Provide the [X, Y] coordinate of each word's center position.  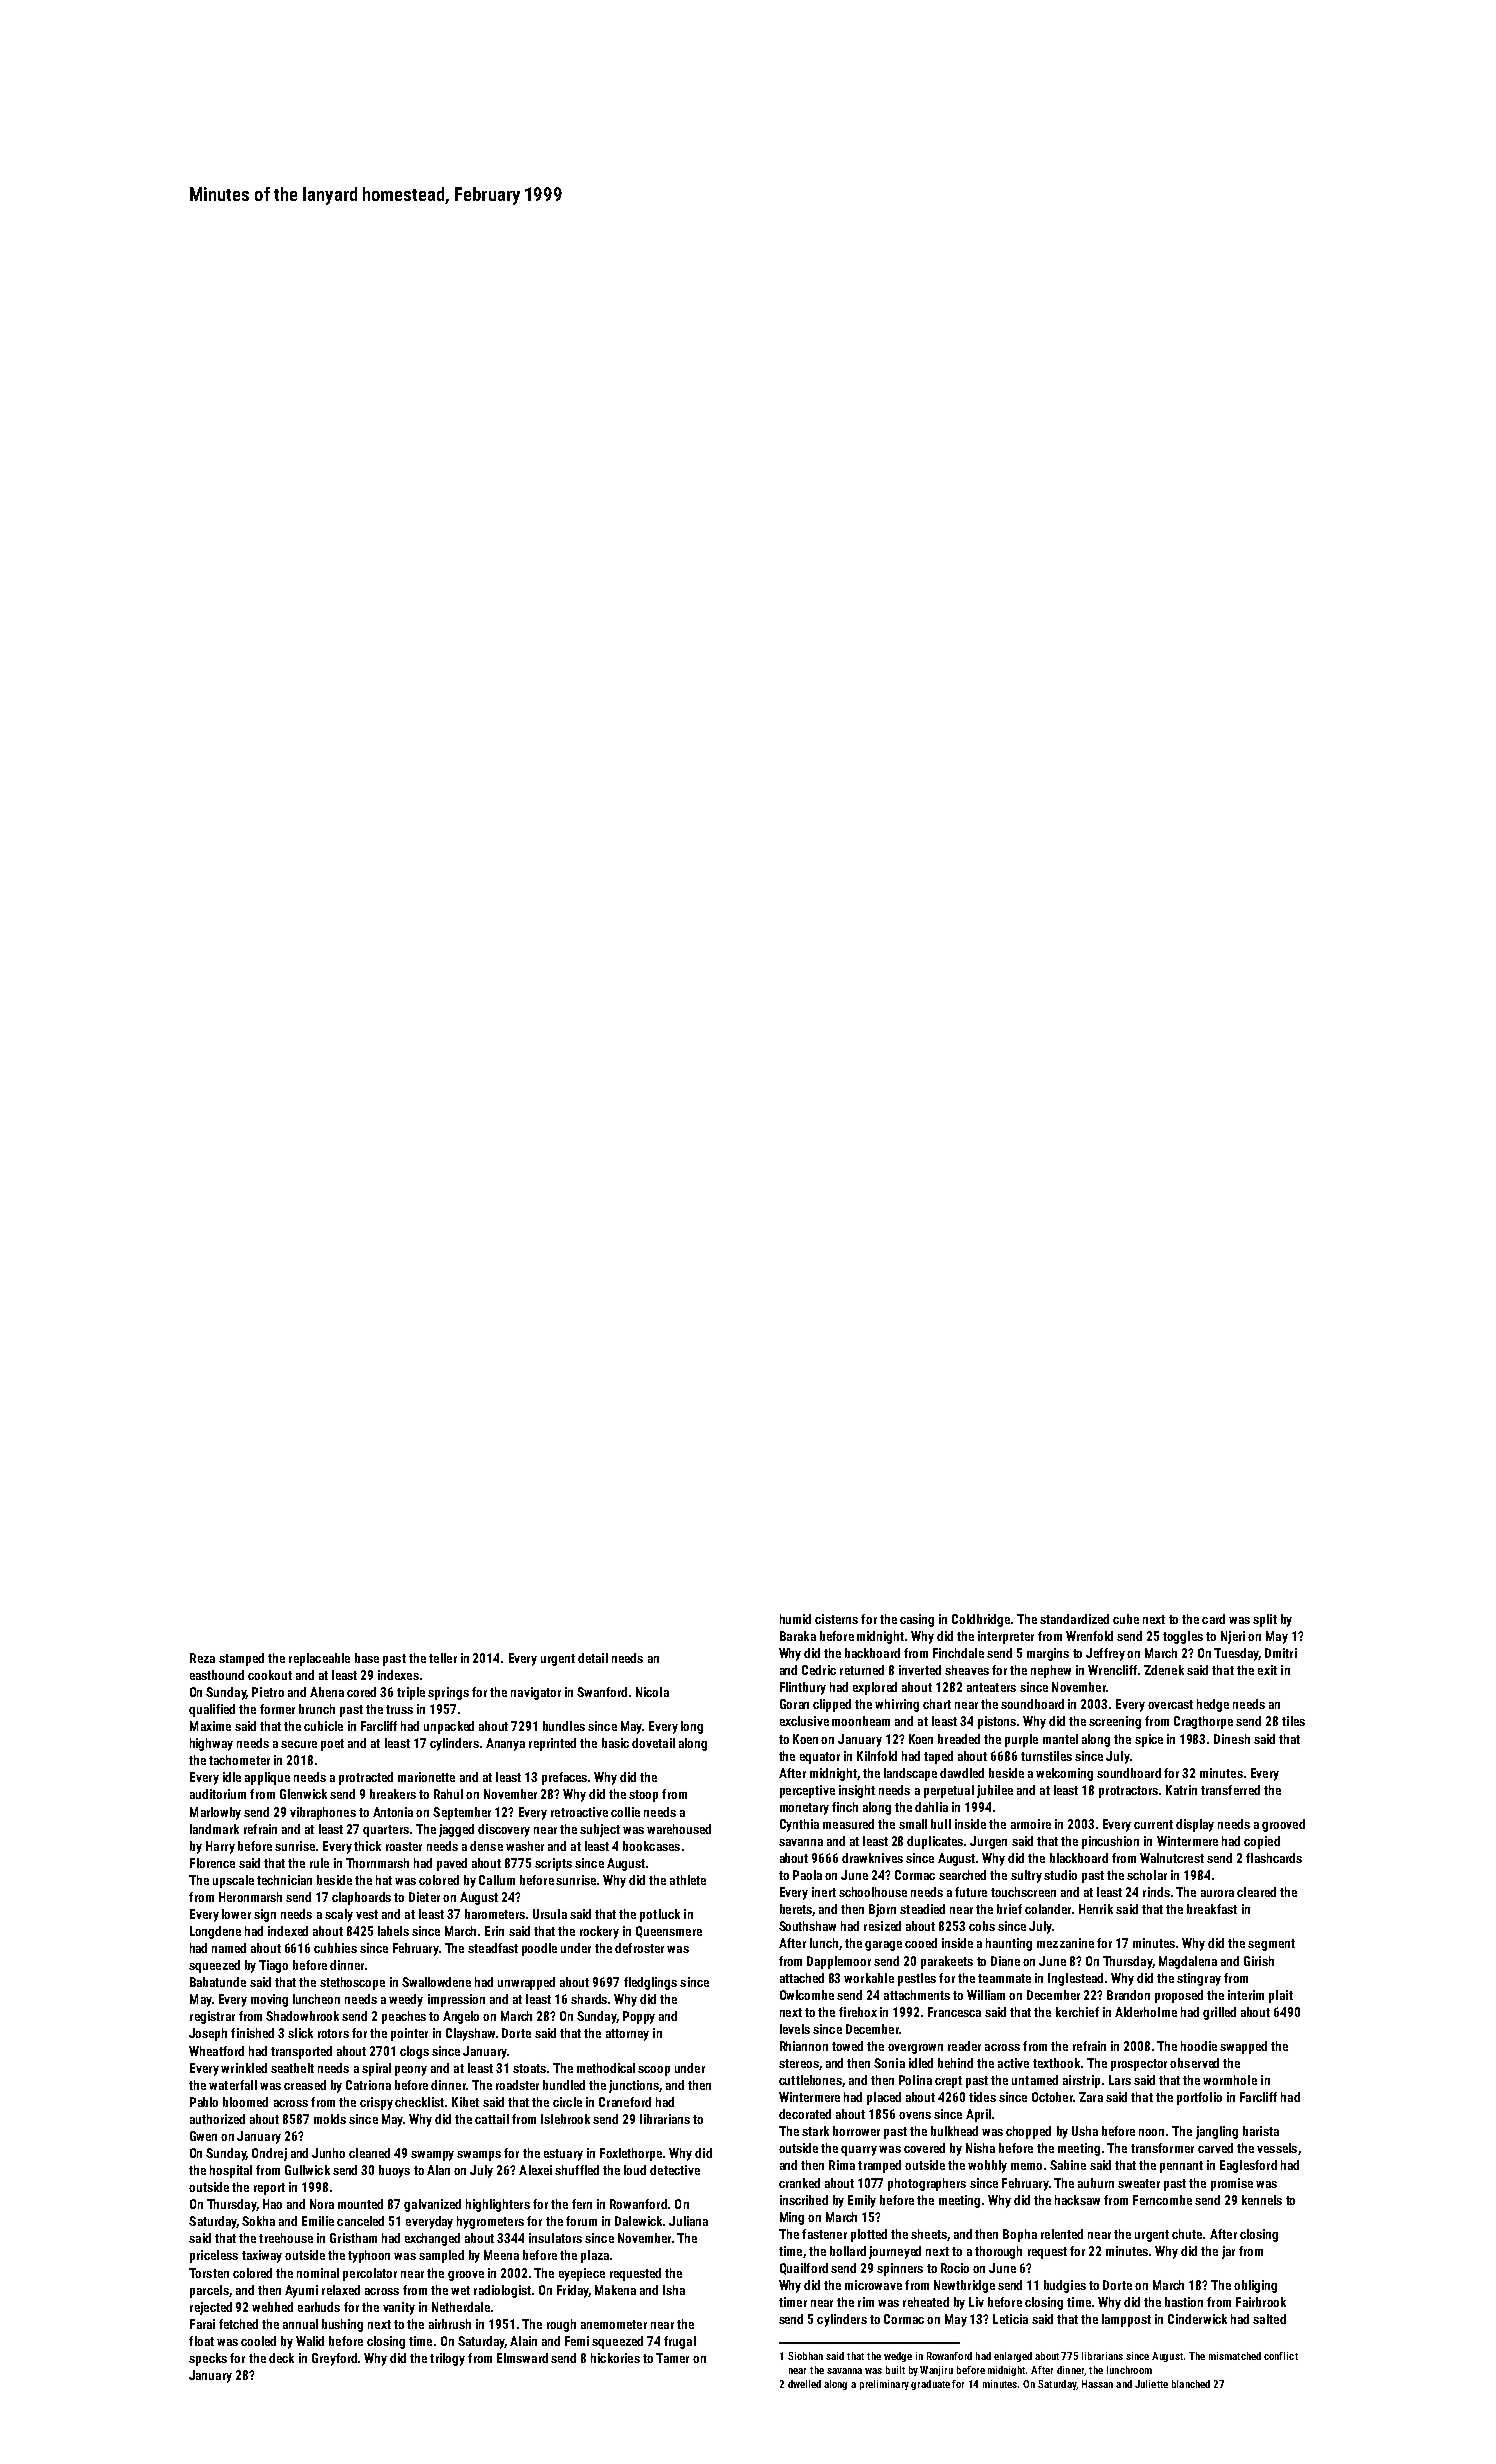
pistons [997, 1722]
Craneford [625, 2102]
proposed [1179, 1996]
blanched [1191, 2384]
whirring [897, 1705]
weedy [406, 2000]
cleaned [369, 2153]
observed [1194, 2063]
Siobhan [805, 2356]
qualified [212, 1710]
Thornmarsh [377, 1863]
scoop [654, 2071]
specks [208, 2359]
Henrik [1096, 1909]
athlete [688, 1880]
